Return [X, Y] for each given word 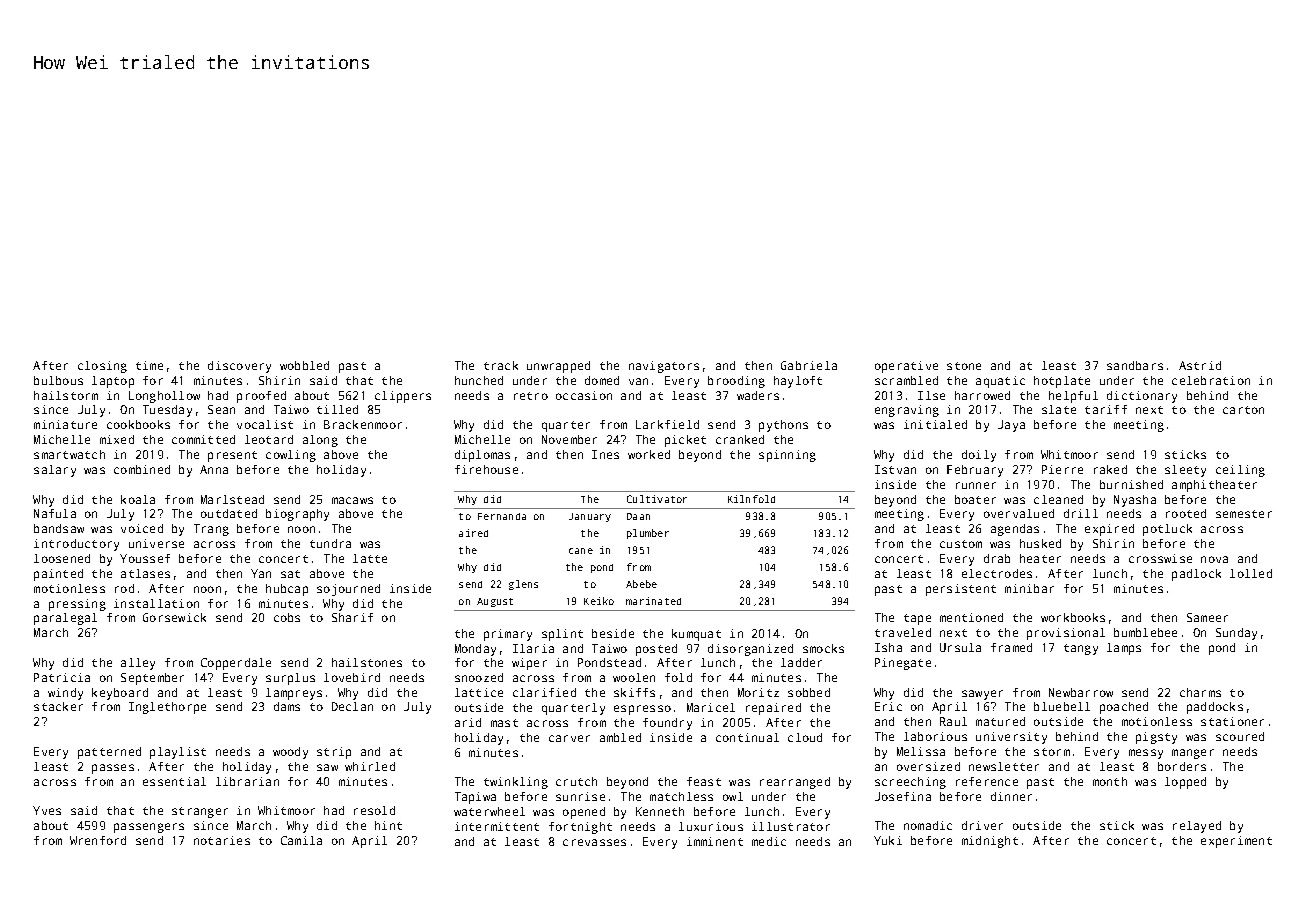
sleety [1185, 471]
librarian [247, 781]
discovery [239, 367]
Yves [47, 810]
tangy [1081, 649]
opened [584, 813]
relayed [1197, 827]
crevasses [594, 842]
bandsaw [59, 528]
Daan [638, 516]
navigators [664, 367]
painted [58, 575]
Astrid [1200, 365]
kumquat [696, 635]
